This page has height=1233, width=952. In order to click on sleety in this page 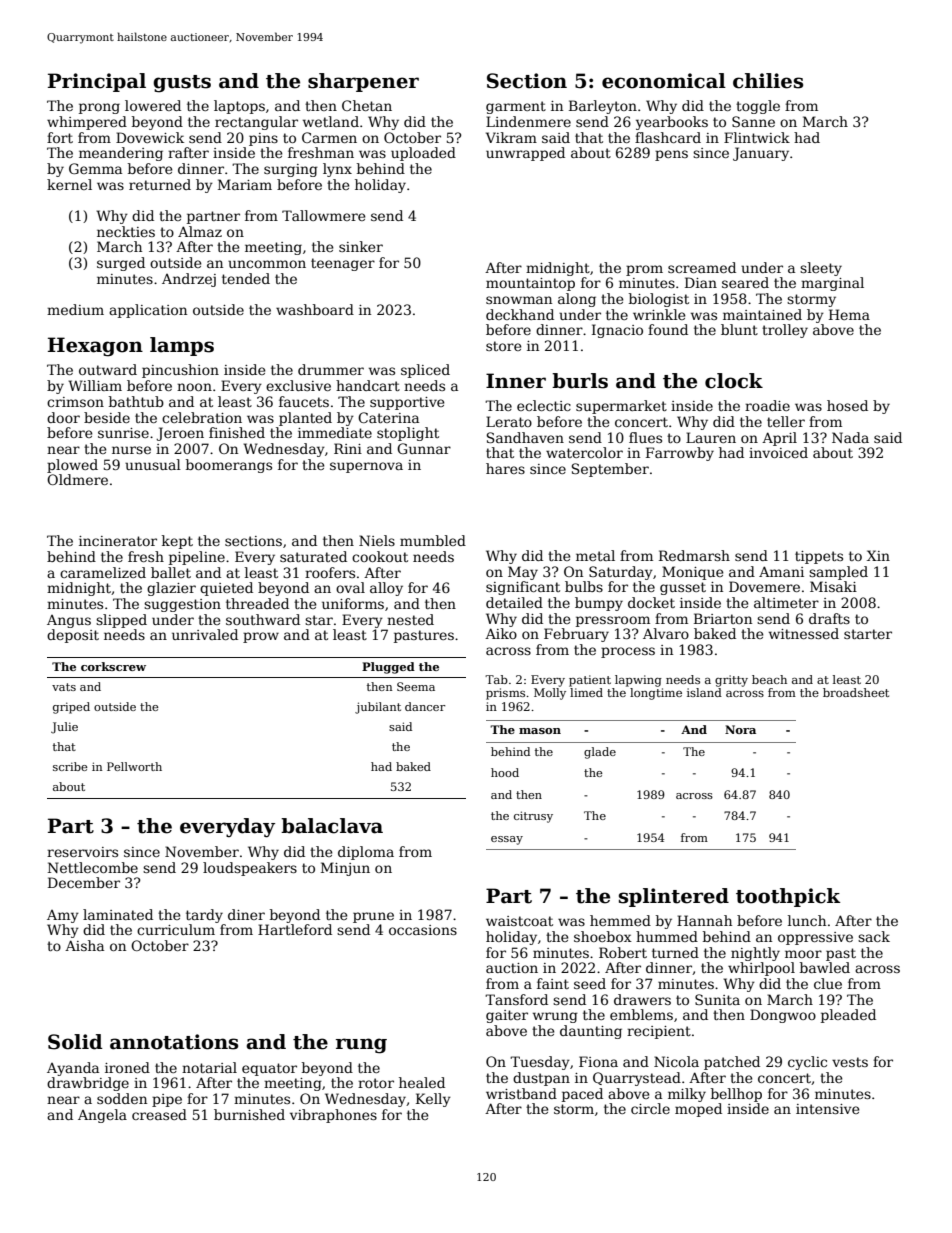, I will do `click(821, 269)`.
